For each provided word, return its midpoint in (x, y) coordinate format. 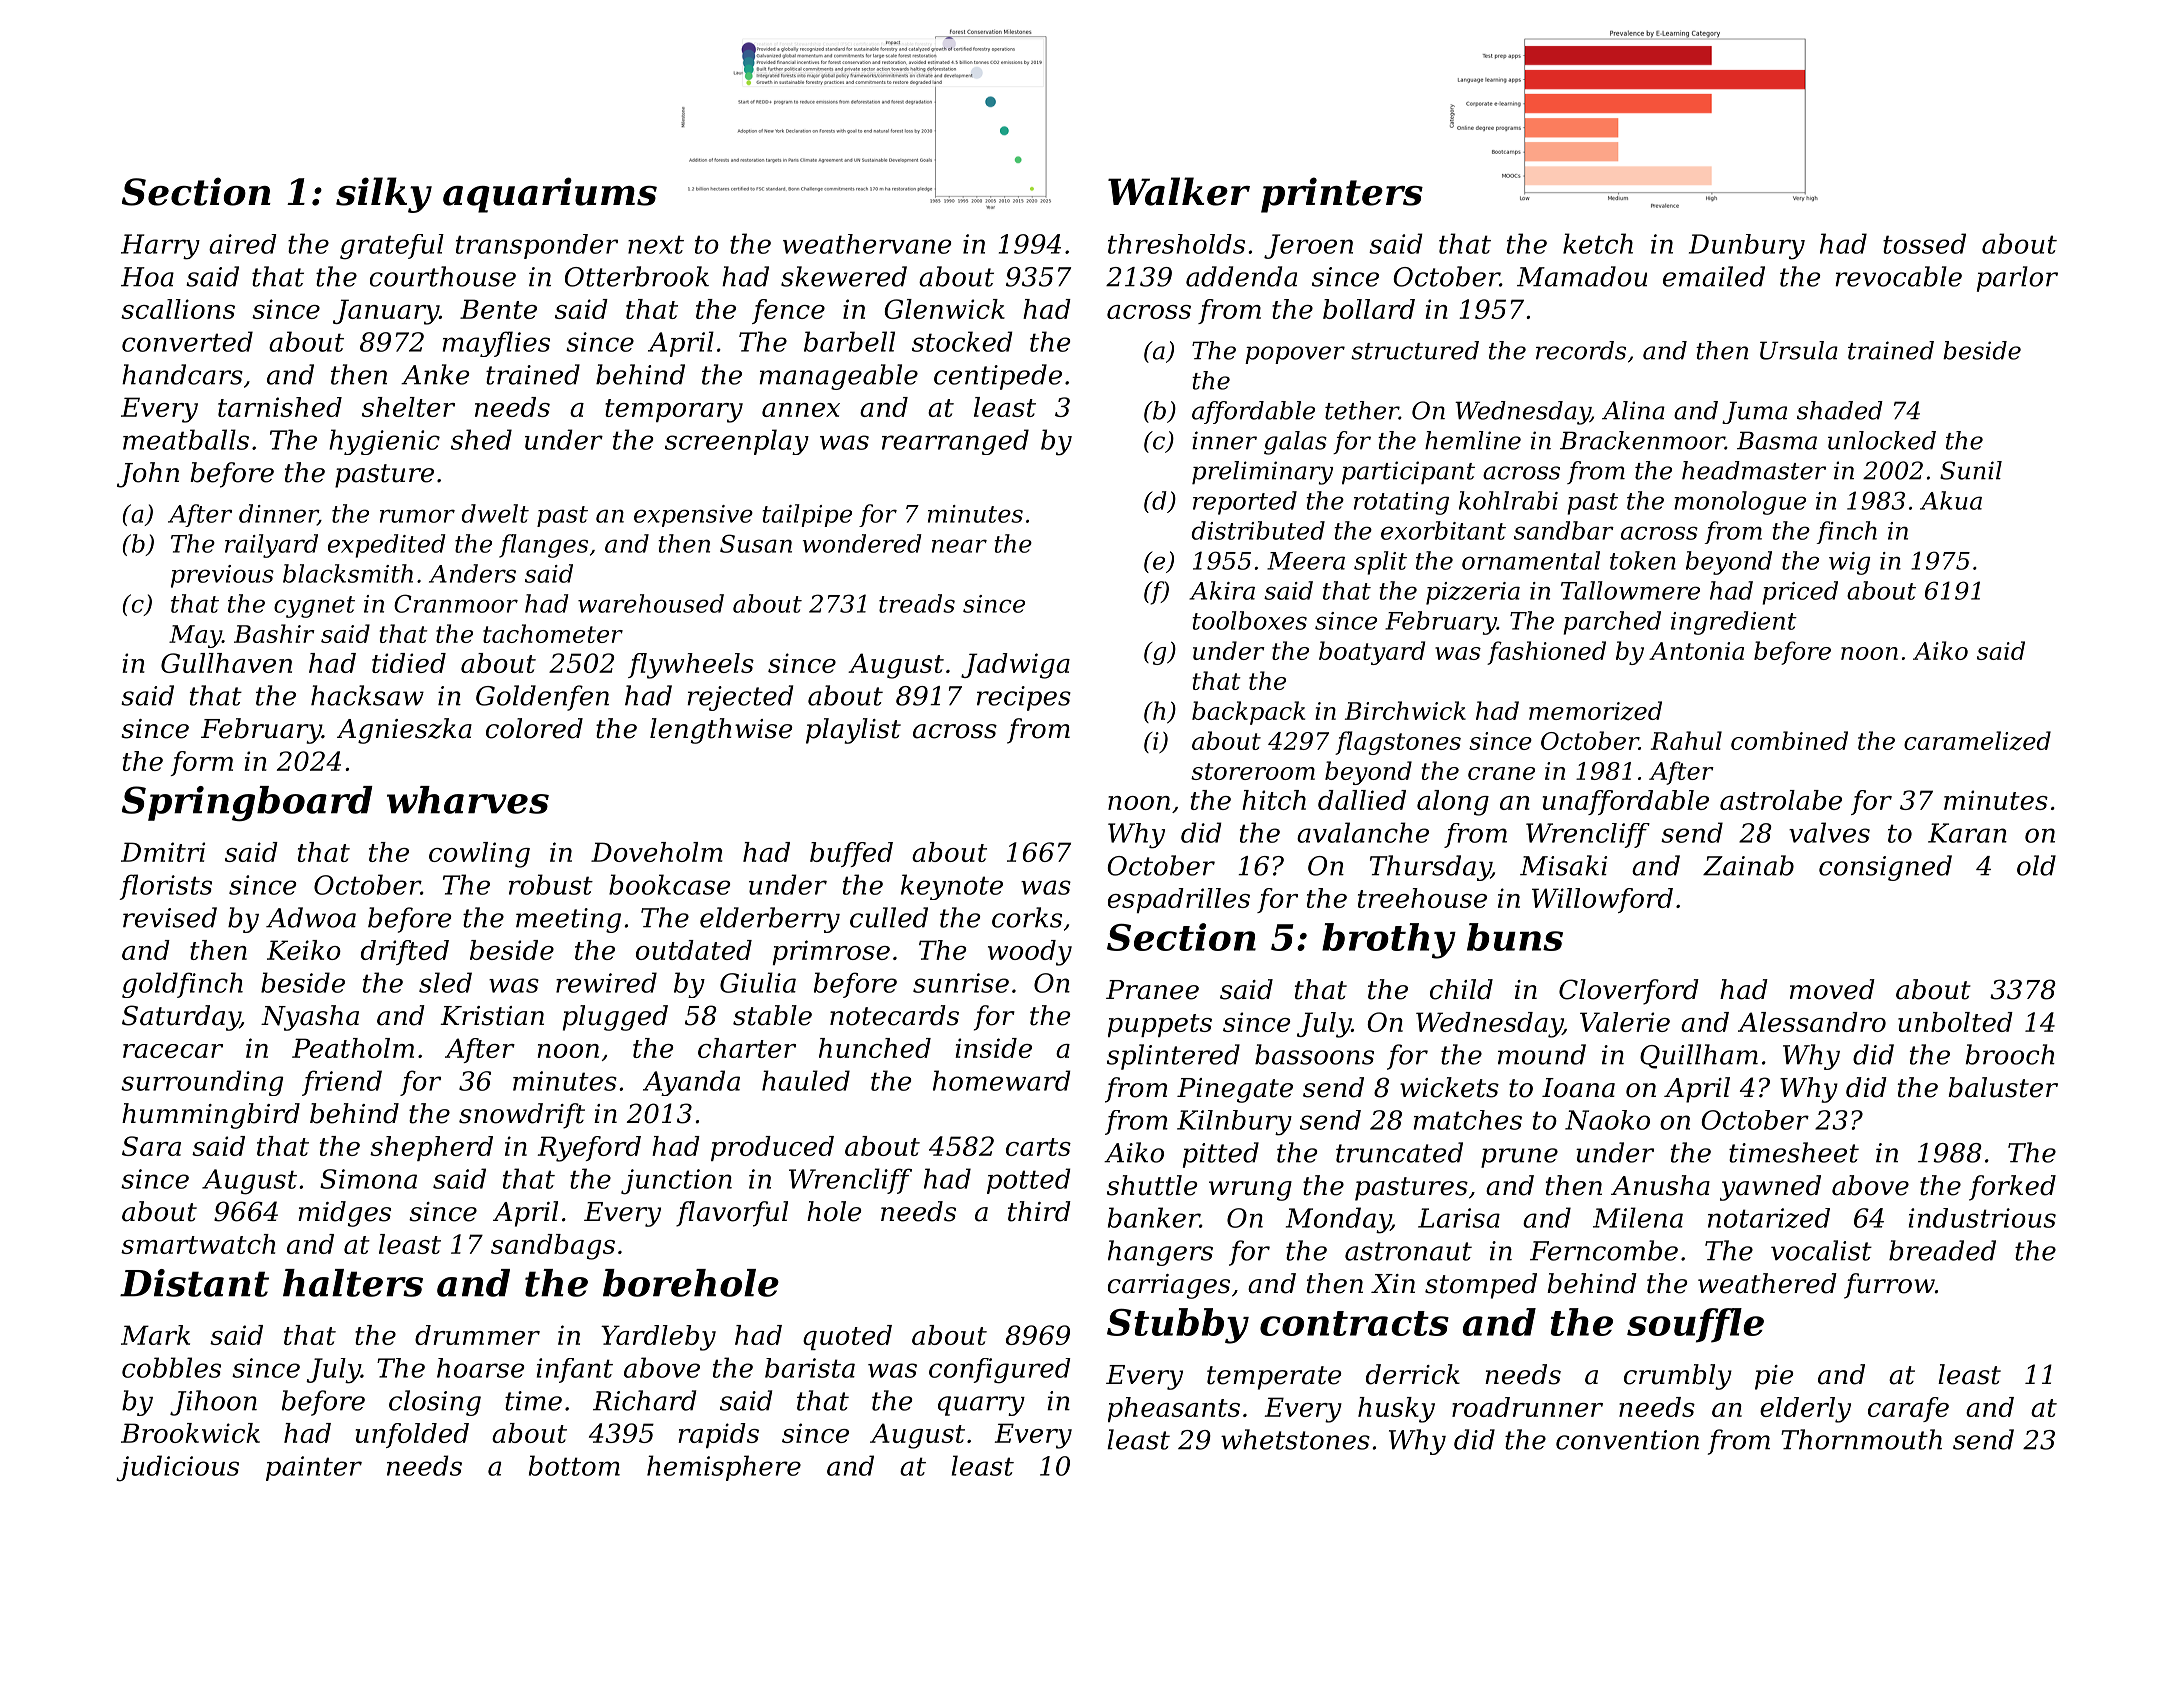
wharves (468, 800)
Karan (1967, 833)
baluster (2003, 1087)
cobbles (171, 1367)
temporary (674, 411)
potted (1029, 1181)
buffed (851, 854)
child (1461, 989)
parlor (2017, 279)
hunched (875, 1048)
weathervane (867, 244)
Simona (368, 1179)
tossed (1924, 243)
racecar (173, 1051)
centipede (998, 377)
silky (384, 195)
